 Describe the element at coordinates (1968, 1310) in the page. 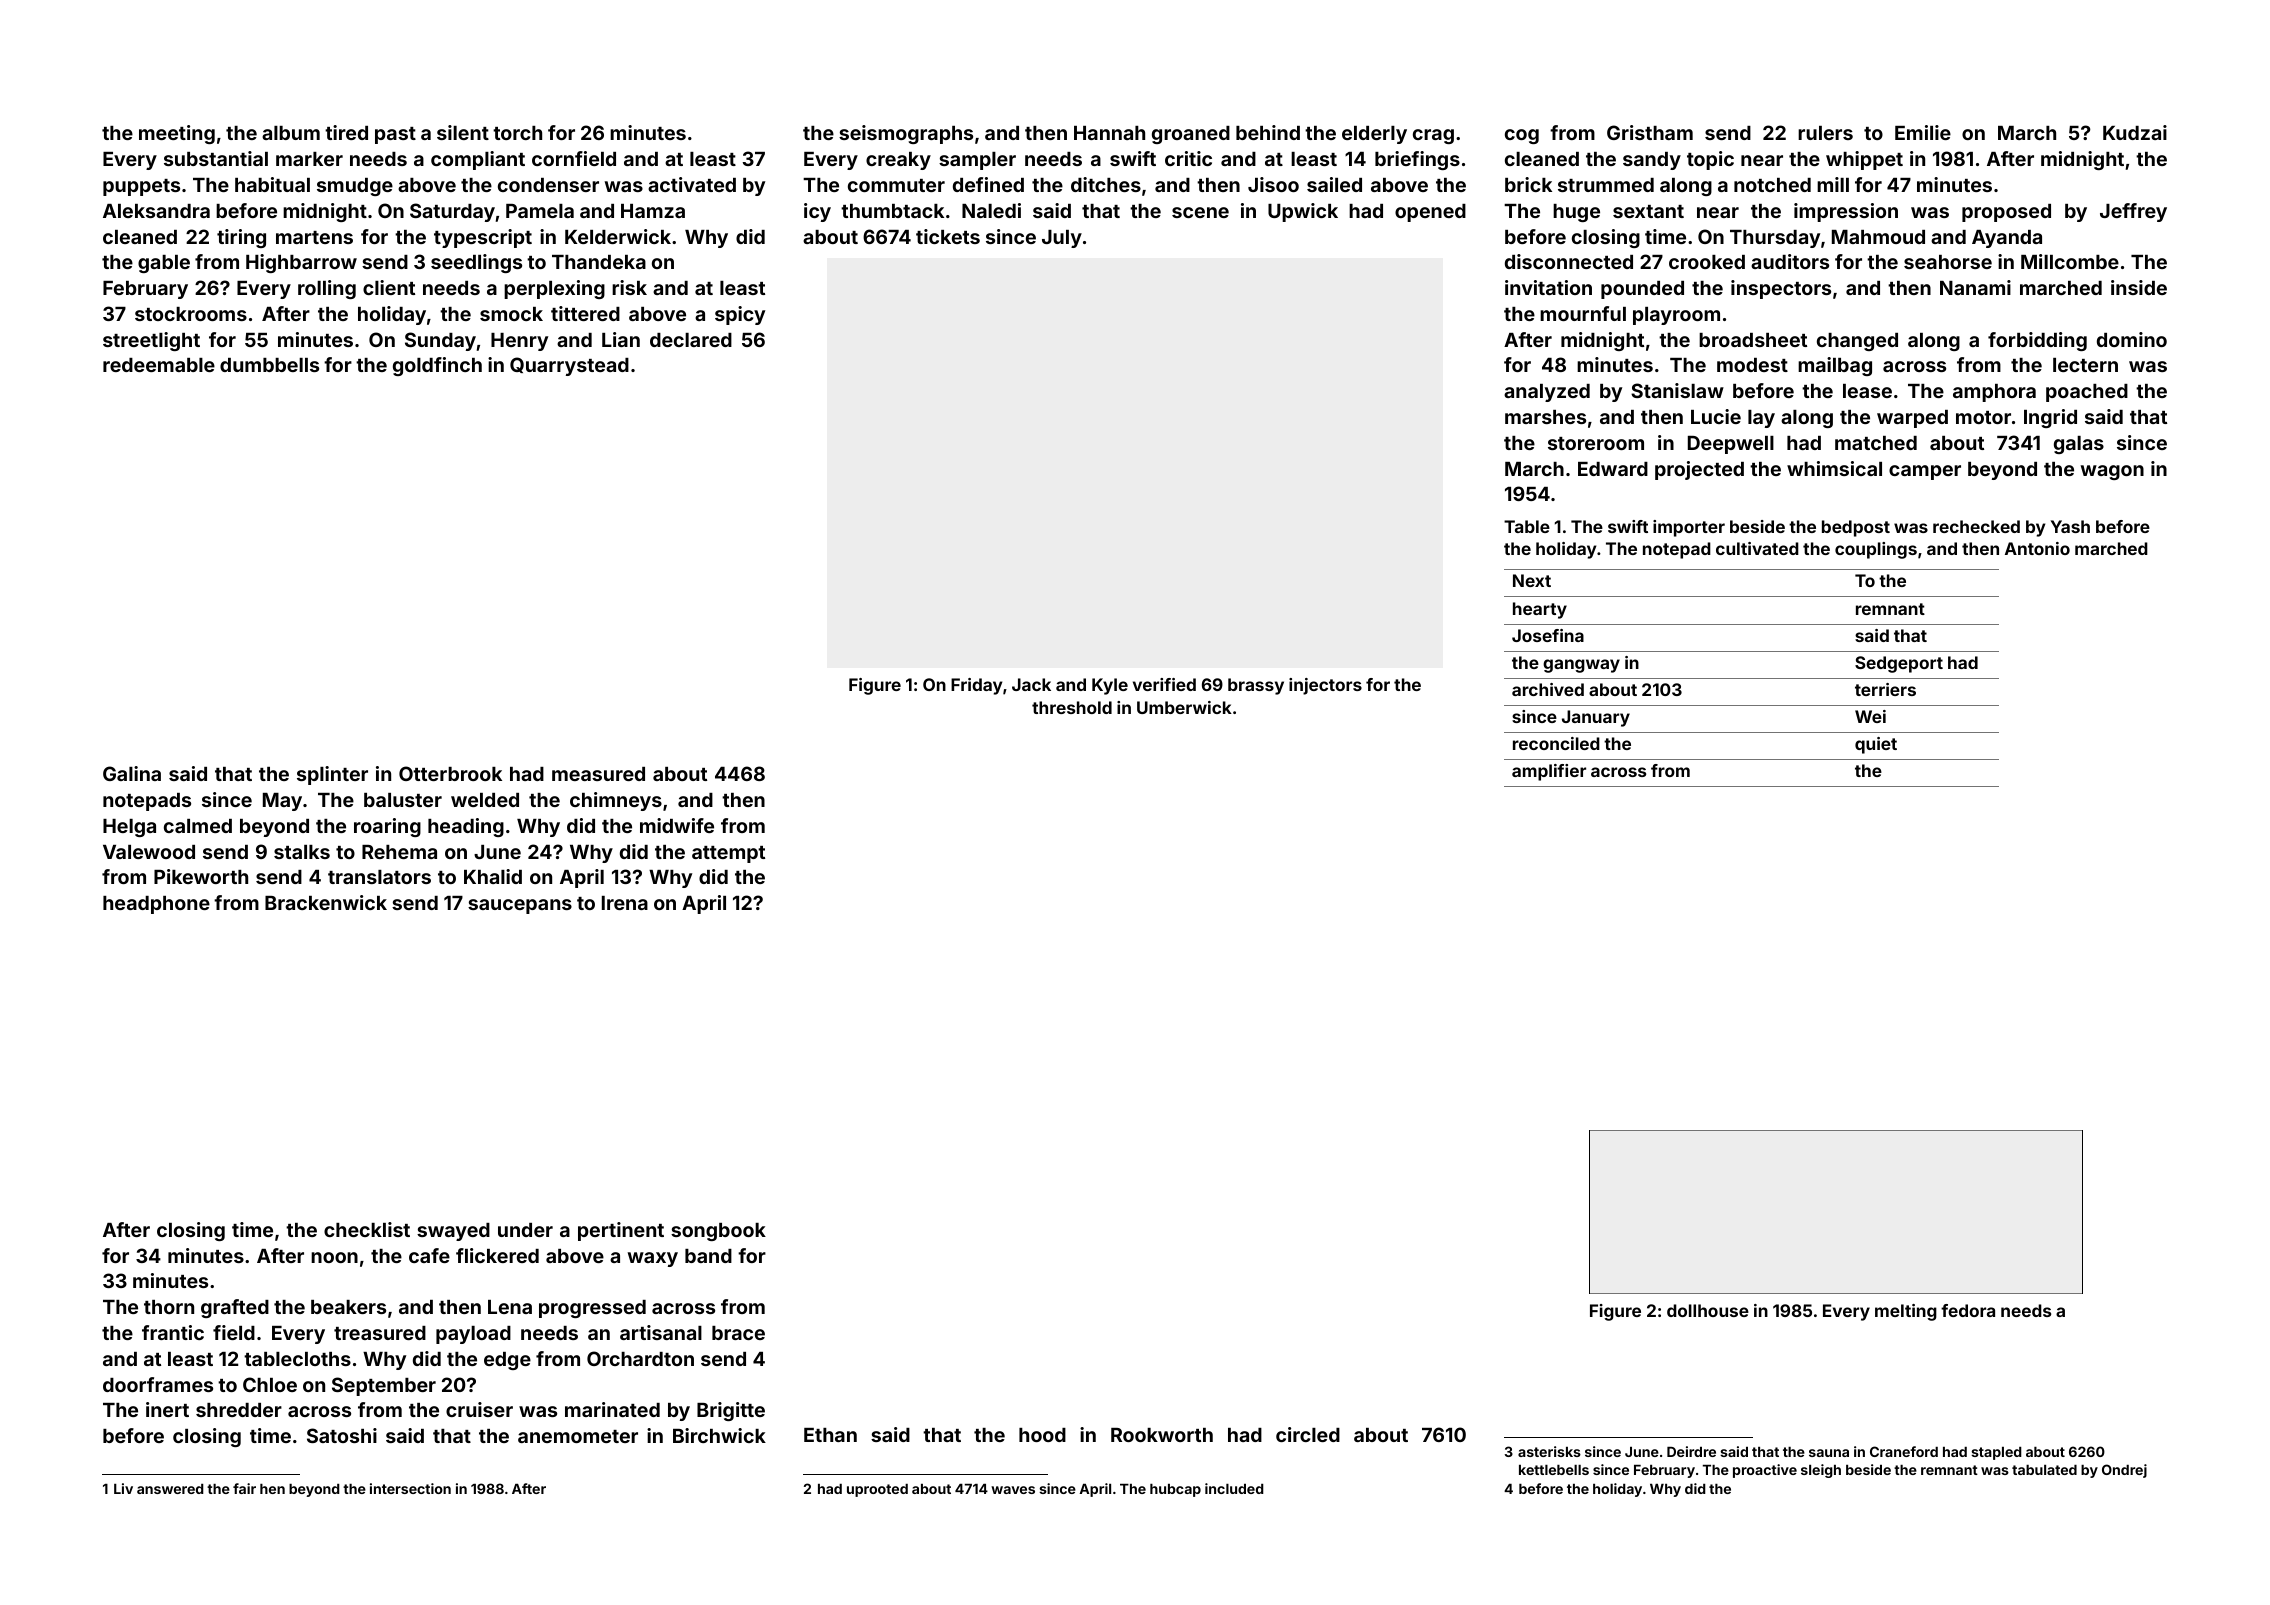

I see `fedora` at that location.
